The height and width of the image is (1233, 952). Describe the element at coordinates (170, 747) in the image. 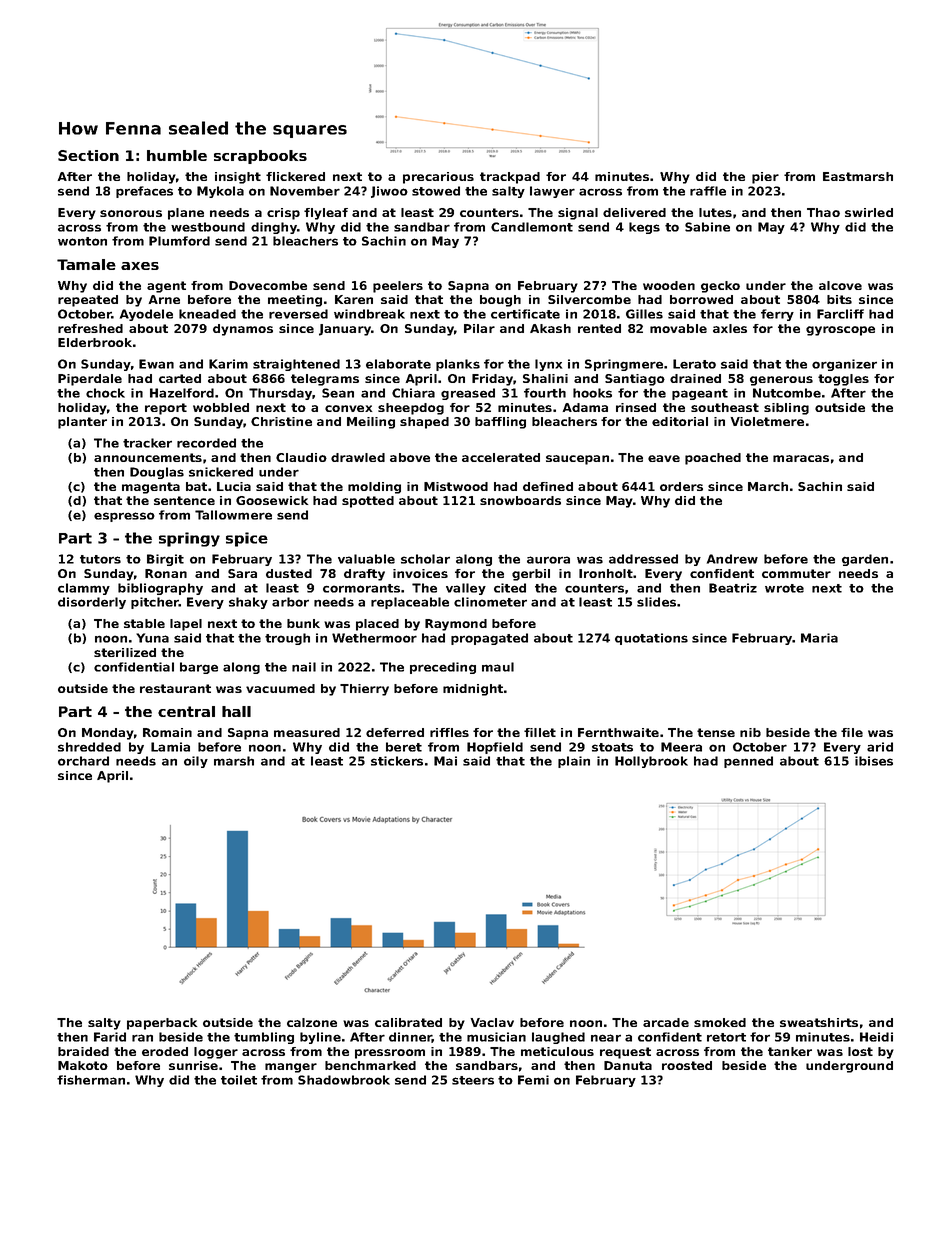

I see `Lamia` at that location.
